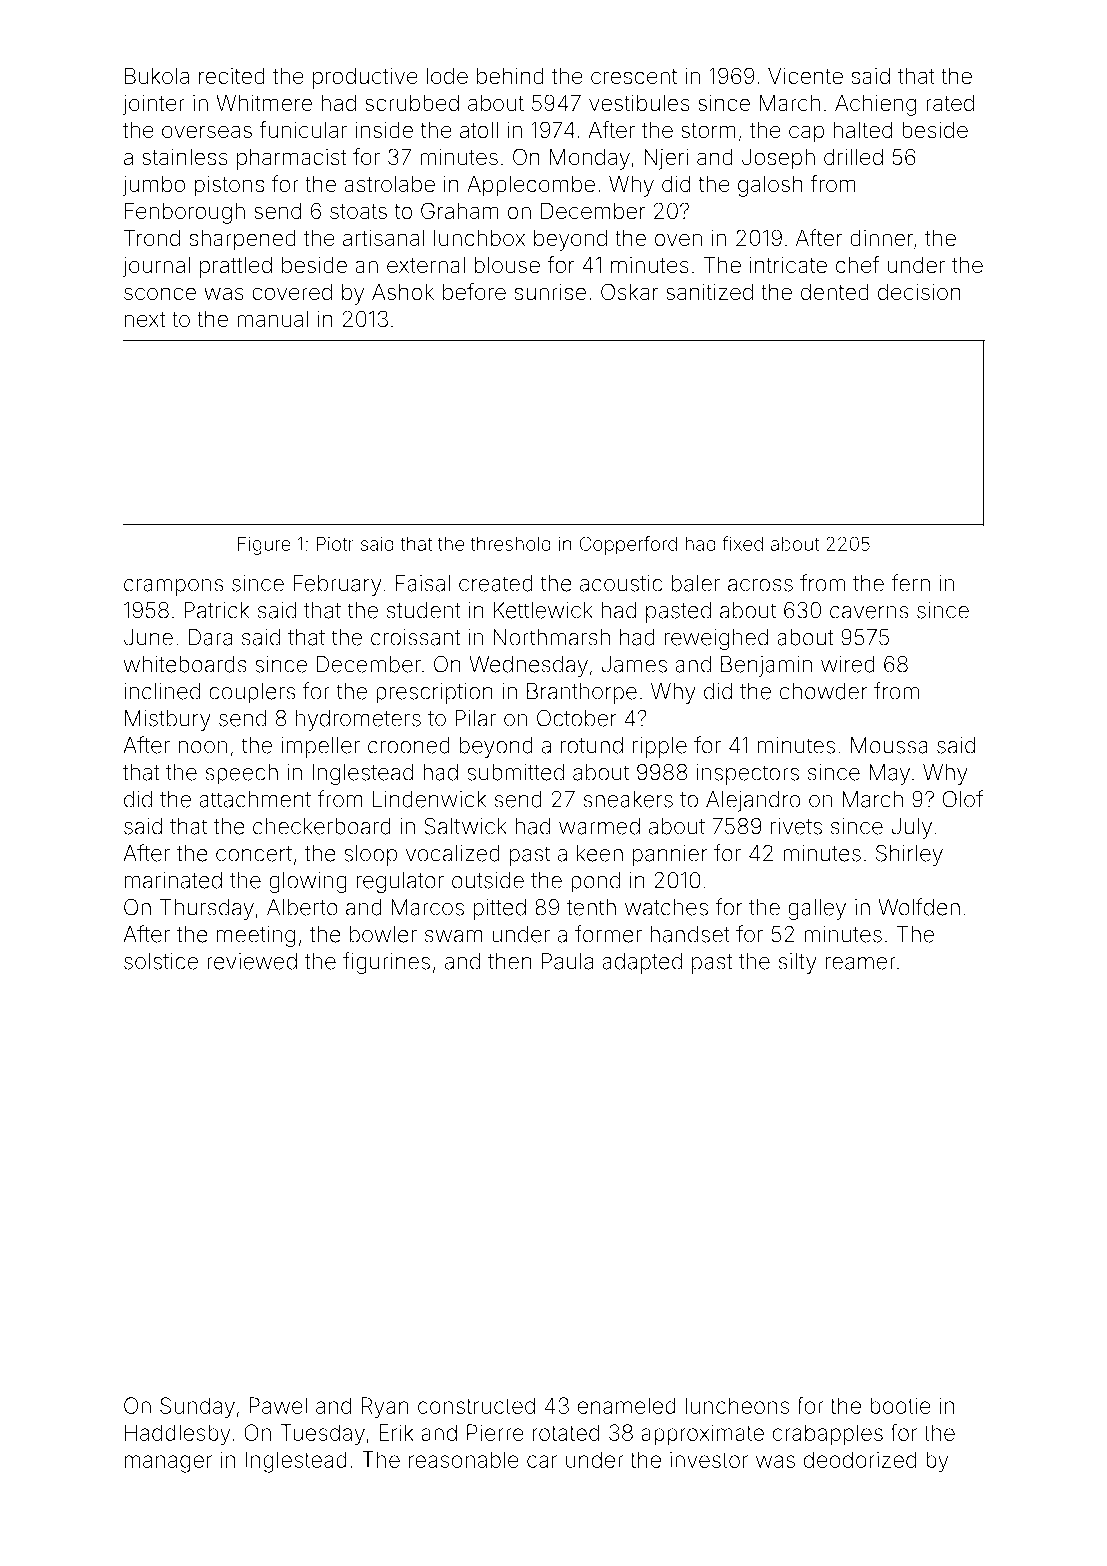  I want to click on inspectors, so click(748, 774).
